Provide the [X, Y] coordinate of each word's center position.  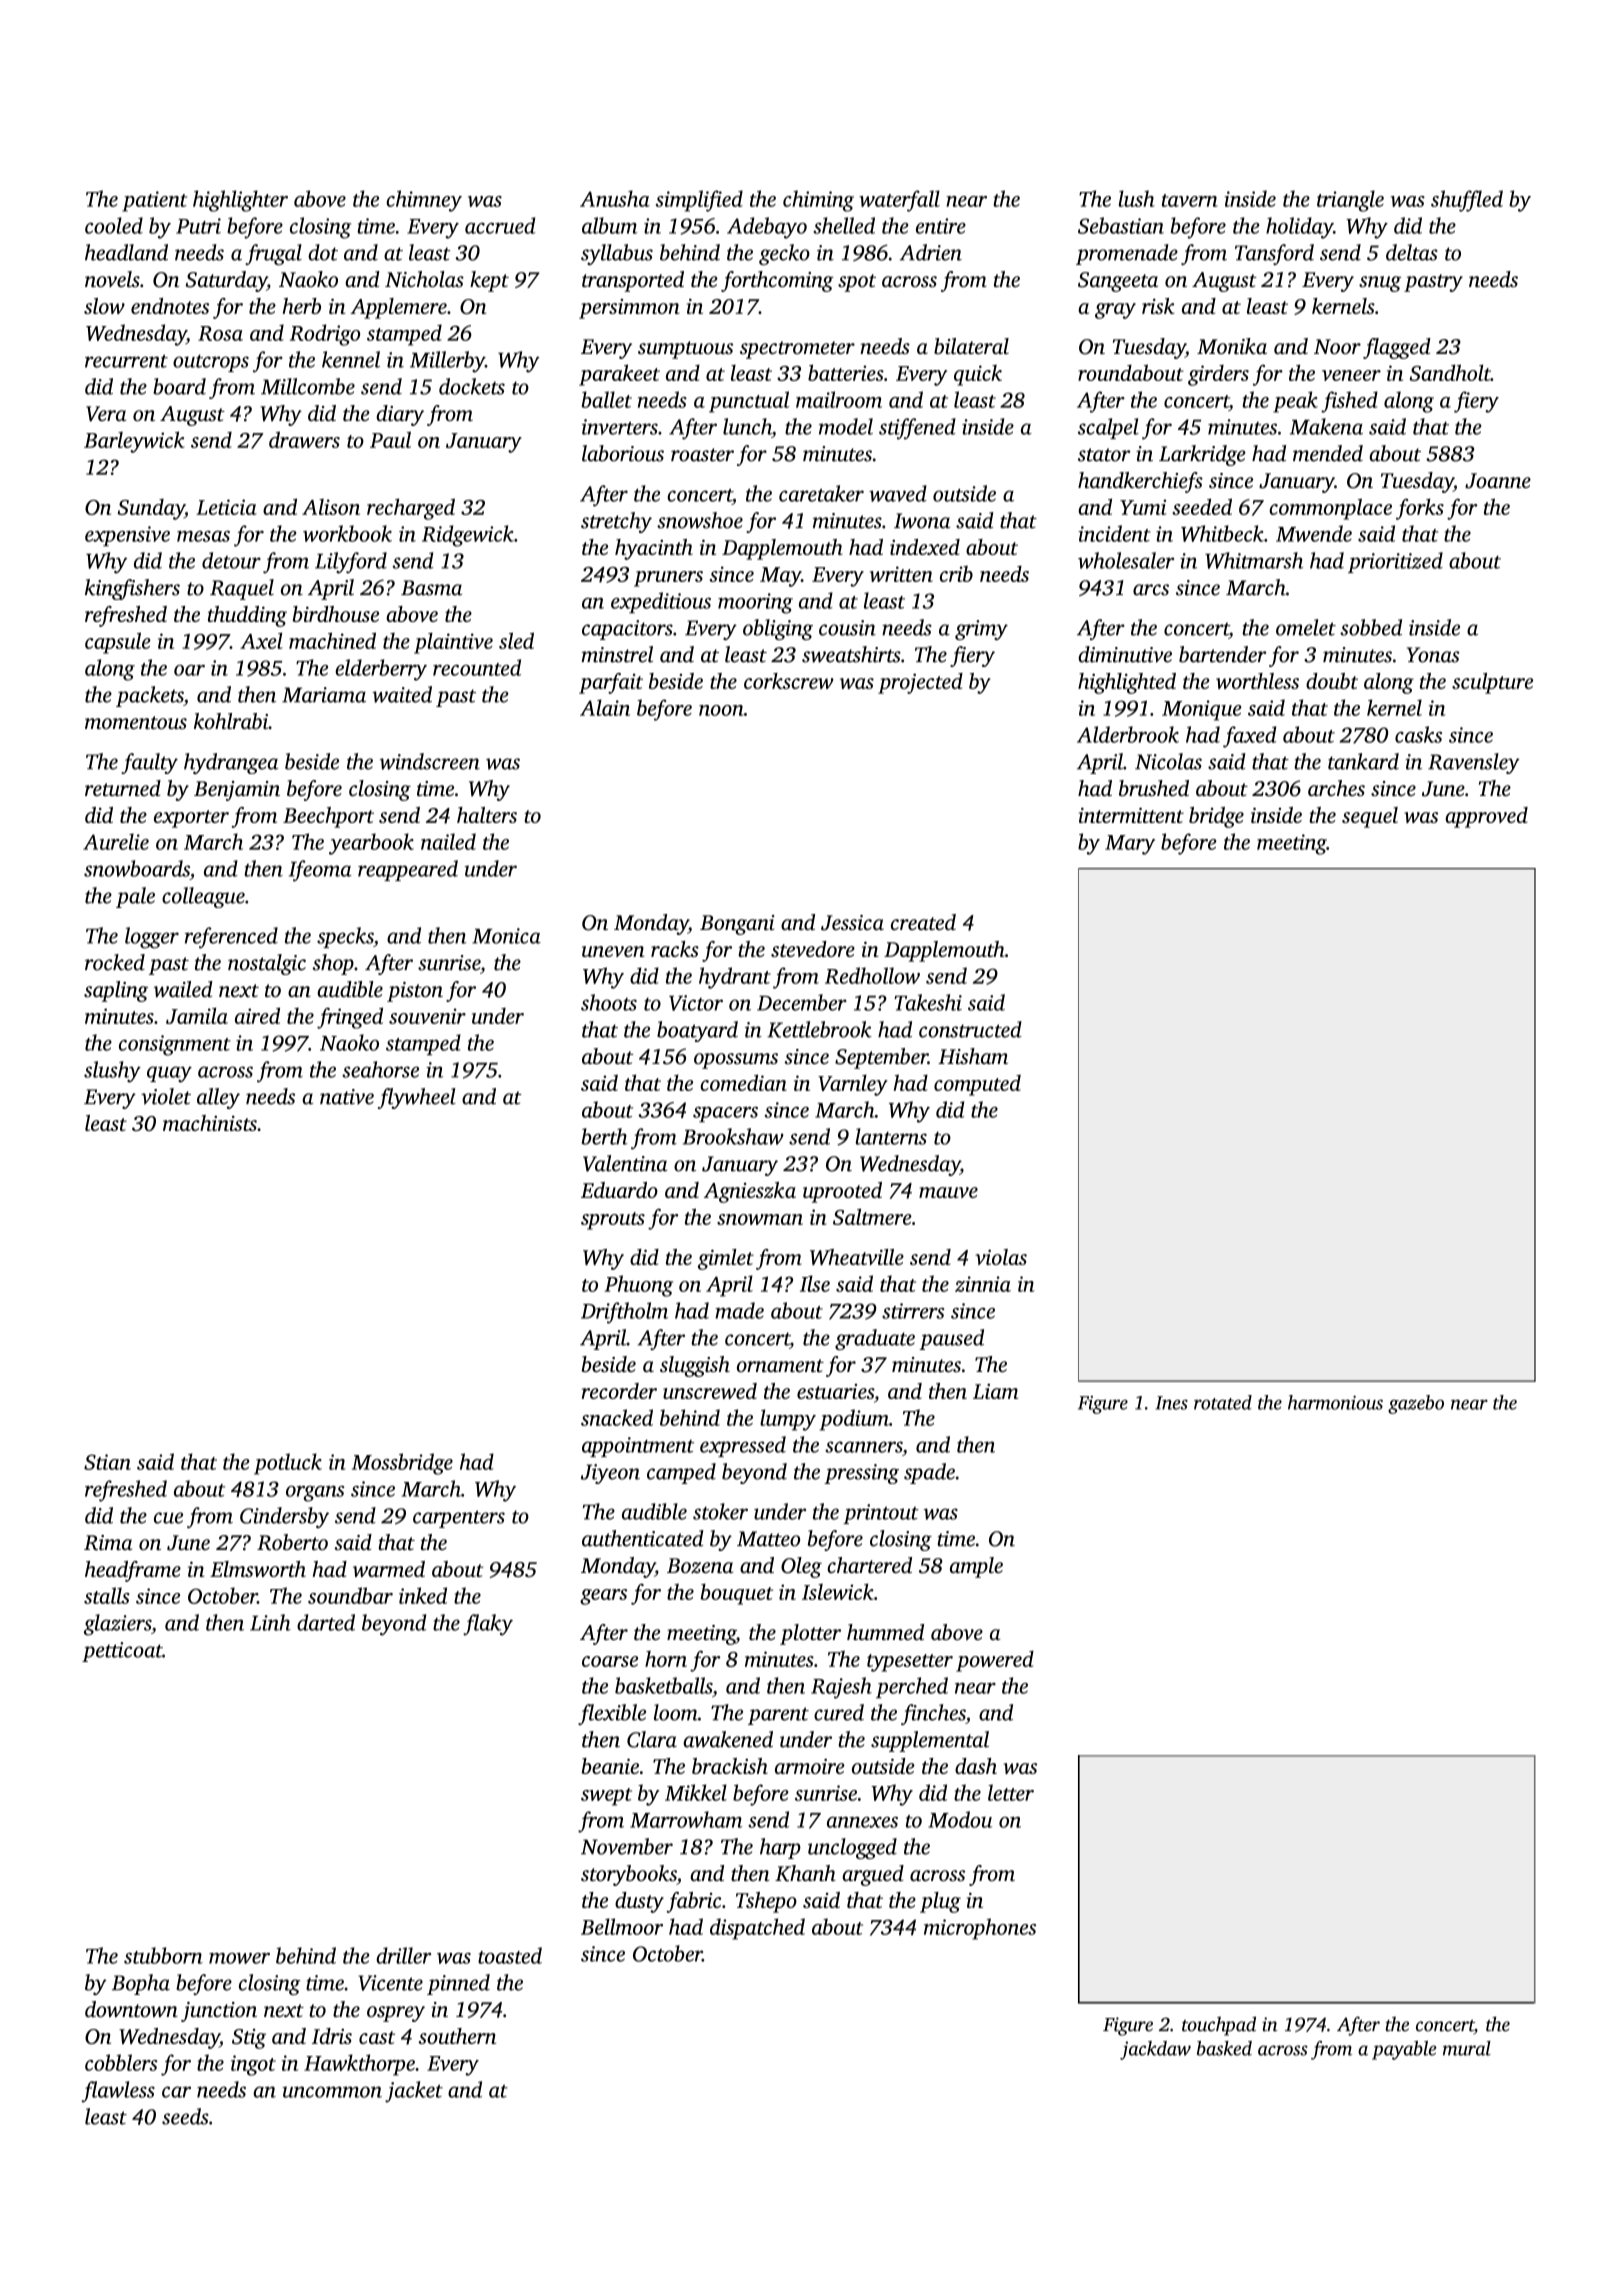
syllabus [617, 254]
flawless [118, 2092]
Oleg [801, 1567]
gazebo [1416, 1404]
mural [1467, 2048]
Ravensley [1474, 763]
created [923, 922]
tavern [1190, 200]
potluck [288, 1464]
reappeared [408, 870]
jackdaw [1155, 2050]
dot [323, 252]
